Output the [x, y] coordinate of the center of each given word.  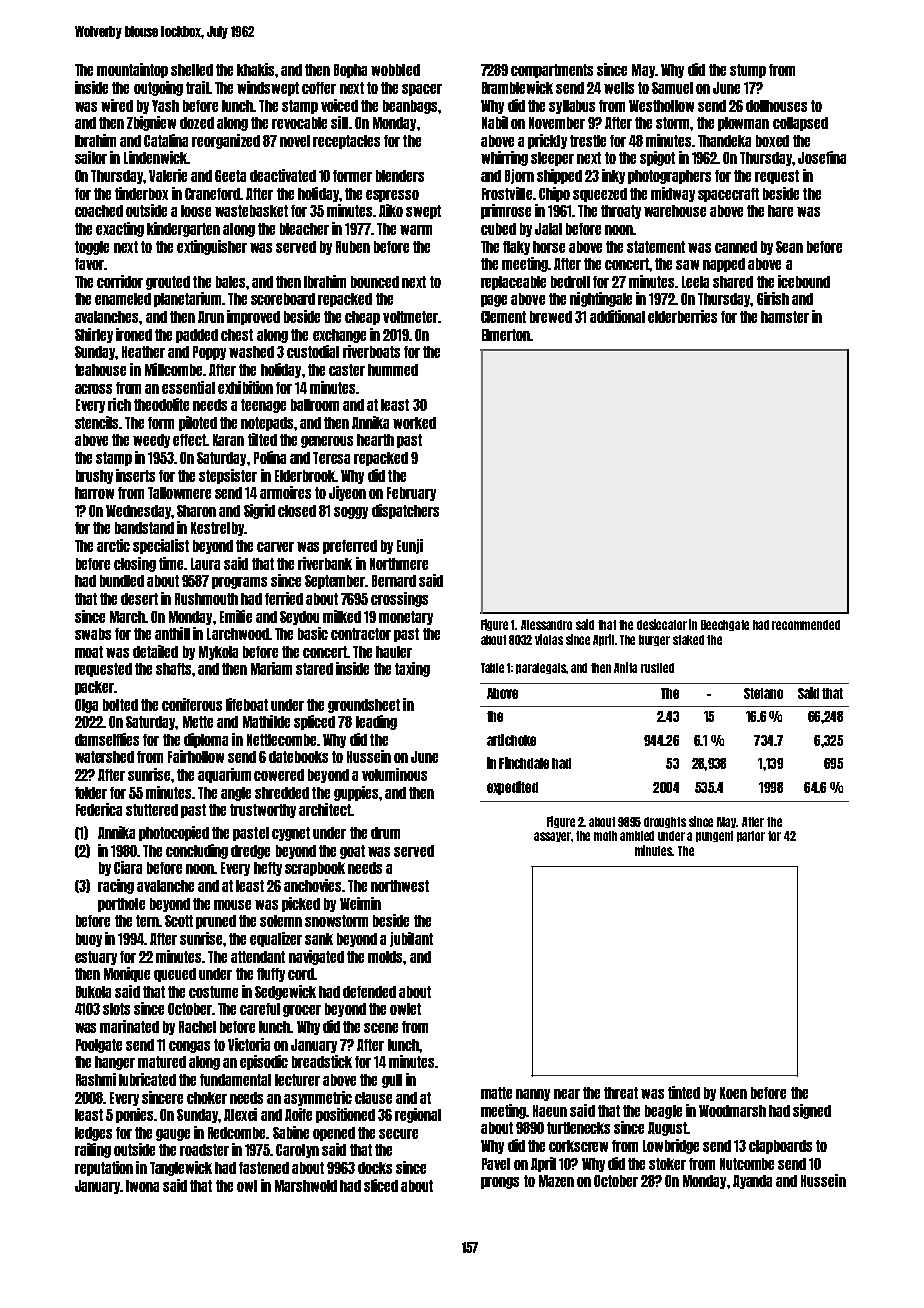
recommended [806, 625]
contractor [361, 634]
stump [748, 71]
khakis [255, 69]
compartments [552, 71]
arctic [113, 545]
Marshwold [306, 1186]
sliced [381, 1185]
